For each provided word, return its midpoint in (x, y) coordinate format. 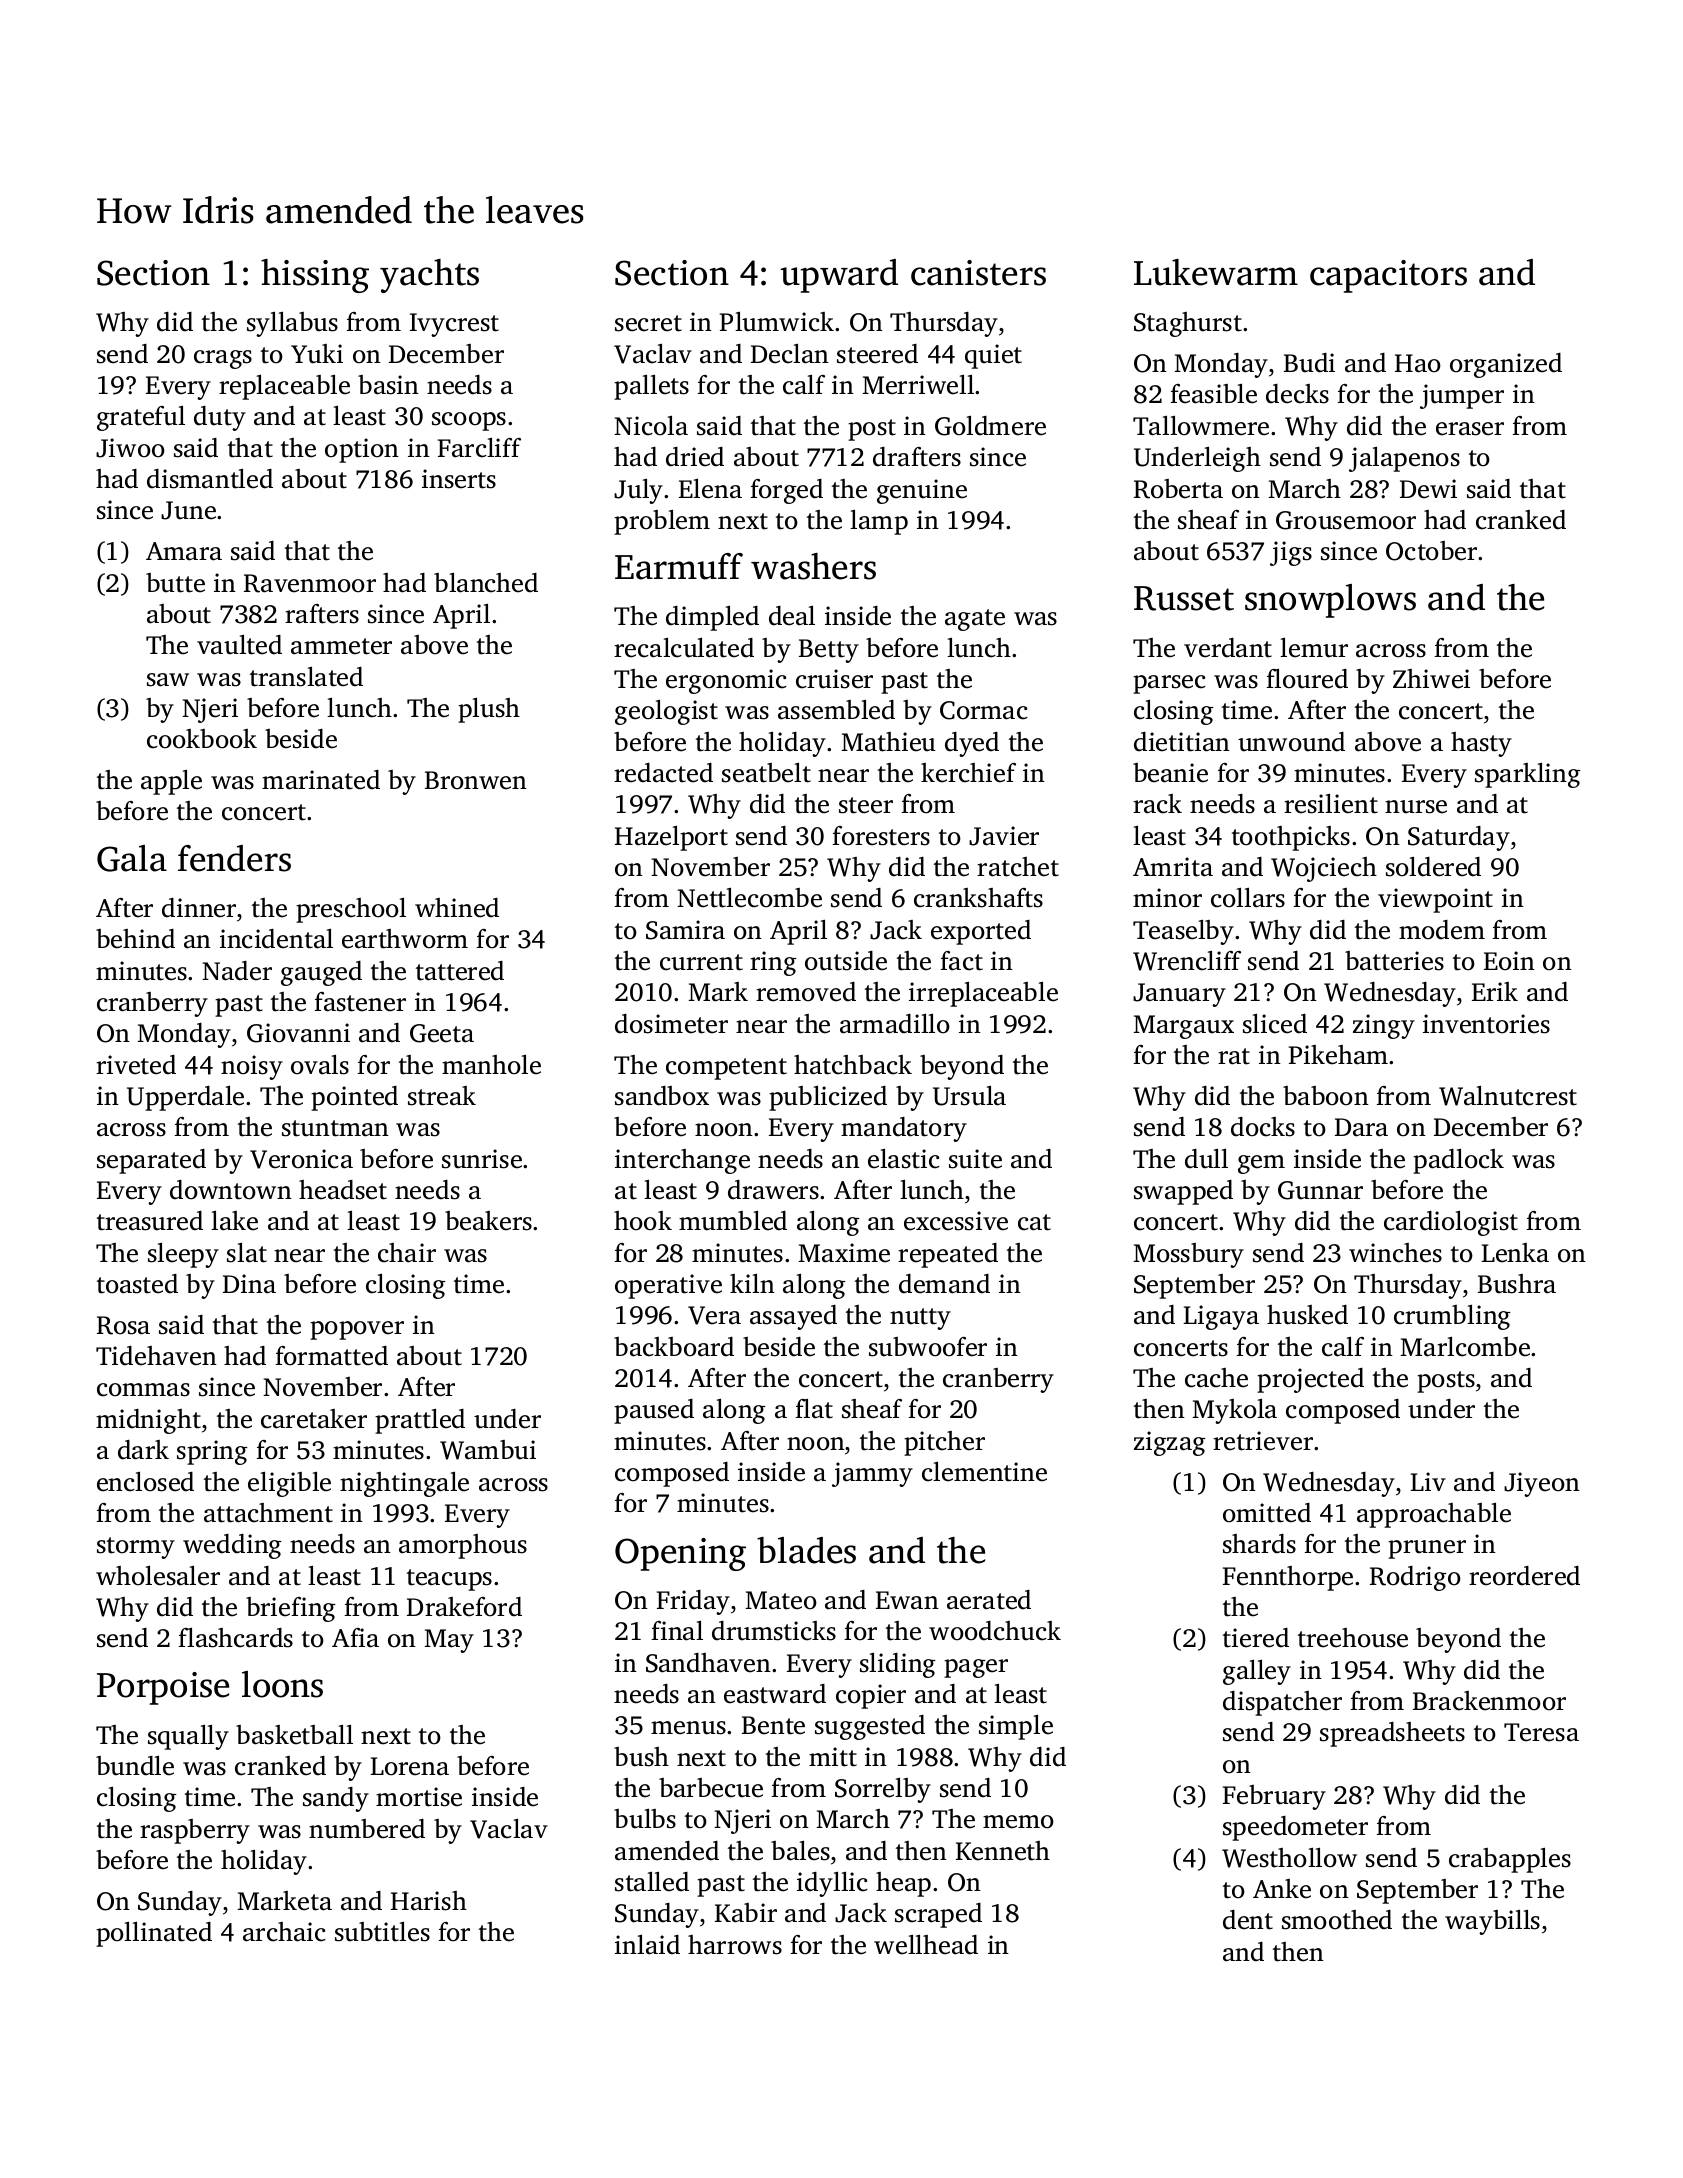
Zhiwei (1431, 679)
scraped (938, 1915)
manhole (491, 1065)
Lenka (1515, 1253)
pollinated (154, 1934)
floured (1307, 679)
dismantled (210, 479)
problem (662, 522)
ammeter (341, 646)
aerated (989, 1600)
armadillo (895, 1024)
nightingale (404, 1484)
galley (1257, 1672)
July (638, 491)
